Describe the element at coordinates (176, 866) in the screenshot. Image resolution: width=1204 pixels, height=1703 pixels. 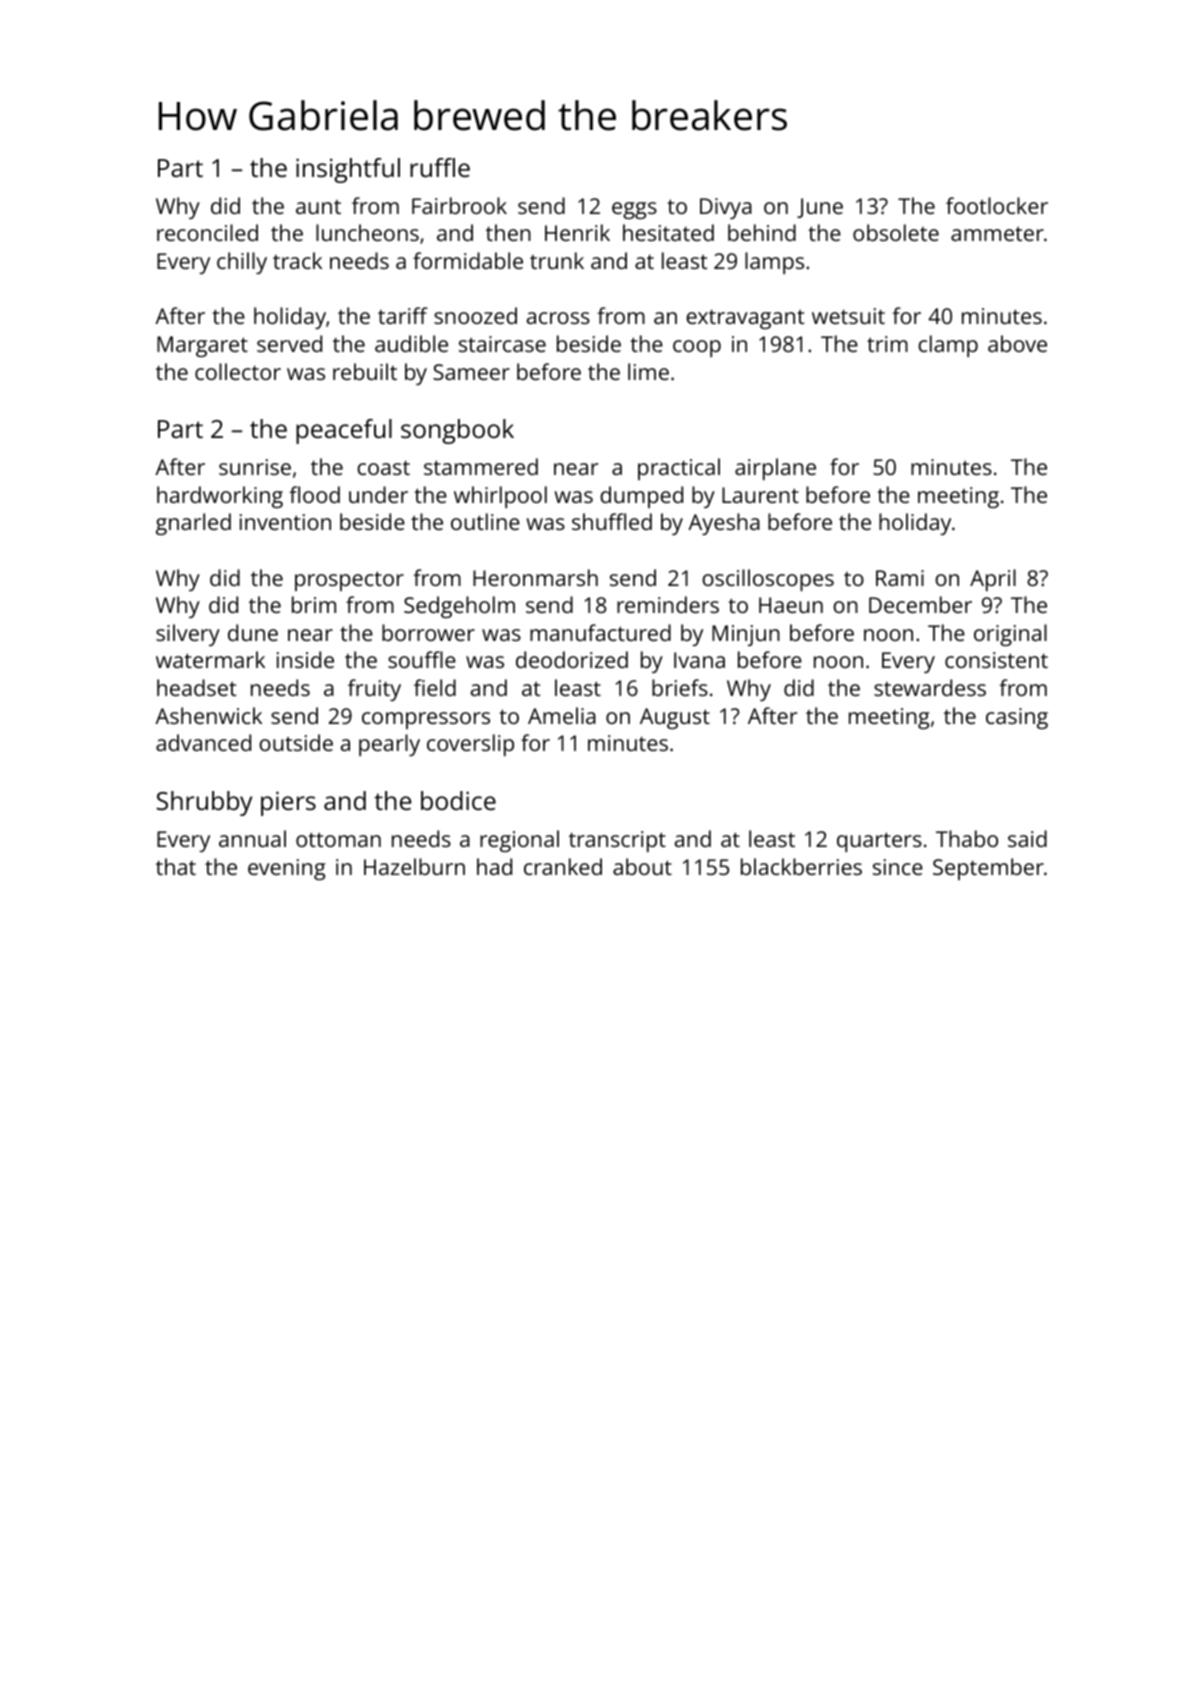
I see `that` at that location.
